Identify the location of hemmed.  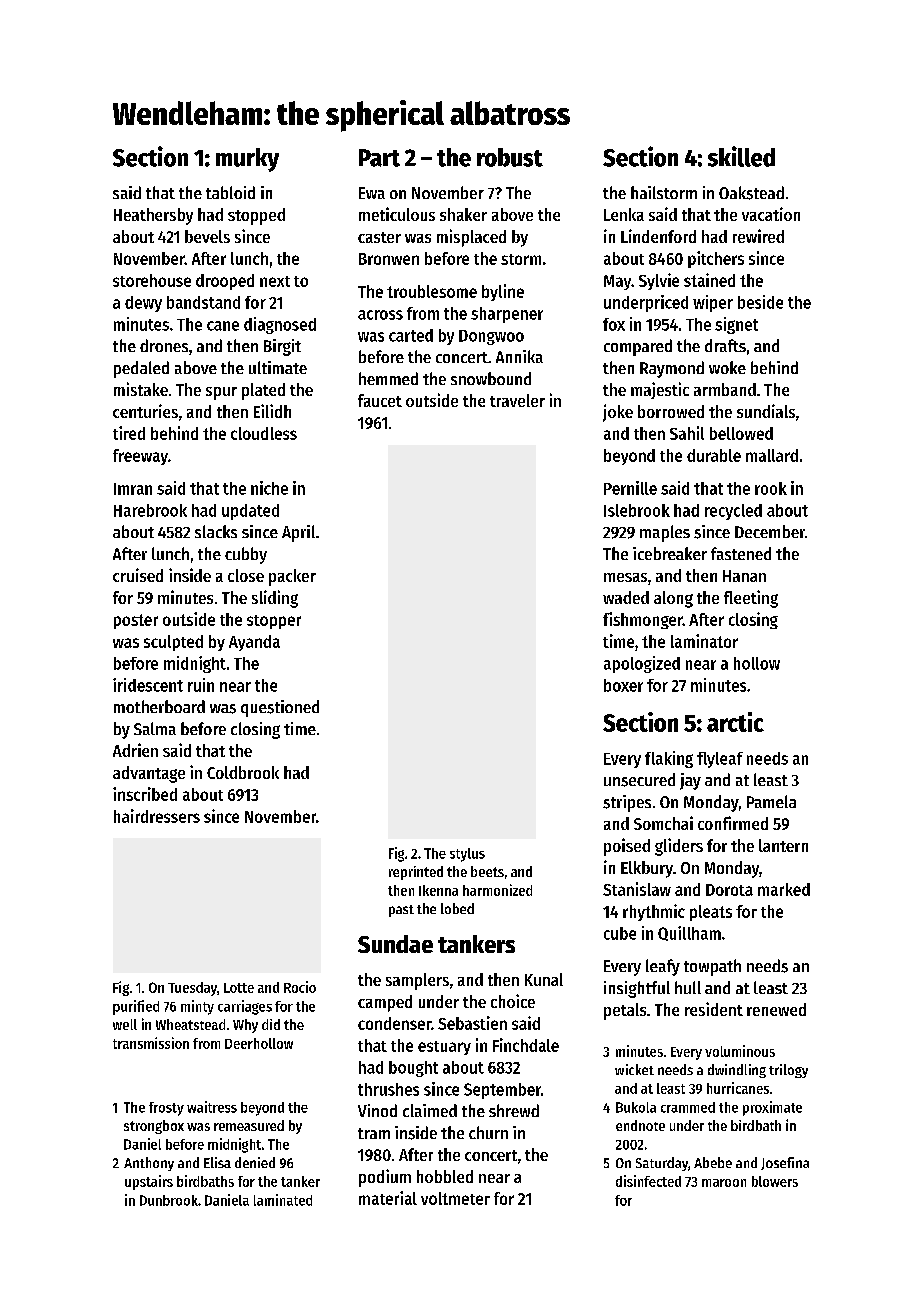
(388, 378).
